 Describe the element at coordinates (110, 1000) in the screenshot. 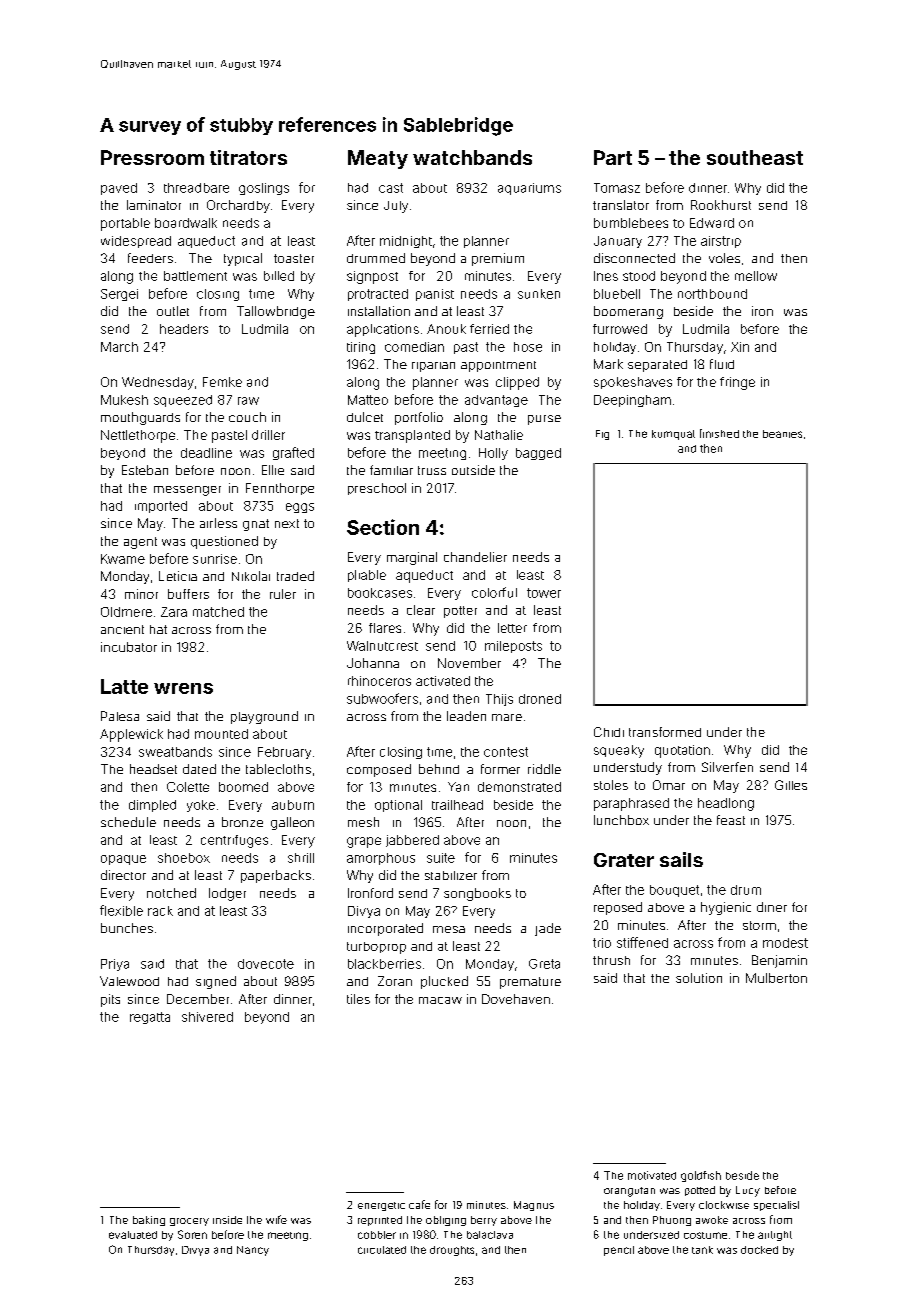

I see `pits` at that location.
